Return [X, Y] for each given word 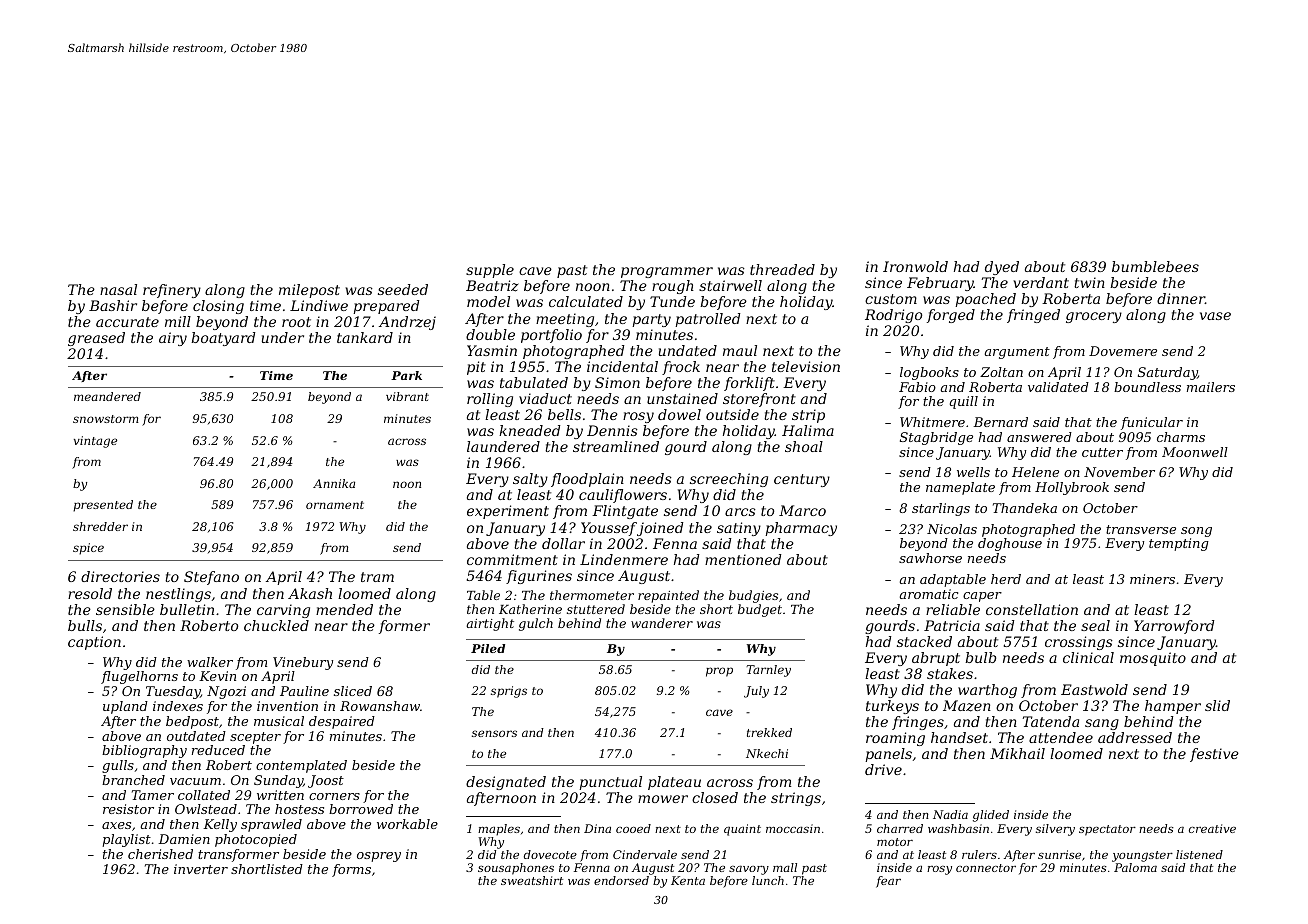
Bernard [1000, 422]
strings [796, 799]
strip [808, 416]
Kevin [217, 676]
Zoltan [1001, 372]
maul [740, 350]
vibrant [407, 396]
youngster [1142, 856]
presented [103, 506]
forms [351, 870]
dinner [1181, 298]
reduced [218, 750]
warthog [987, 691]
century [802, 480]
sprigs [509, 692]
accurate [127, 322]
